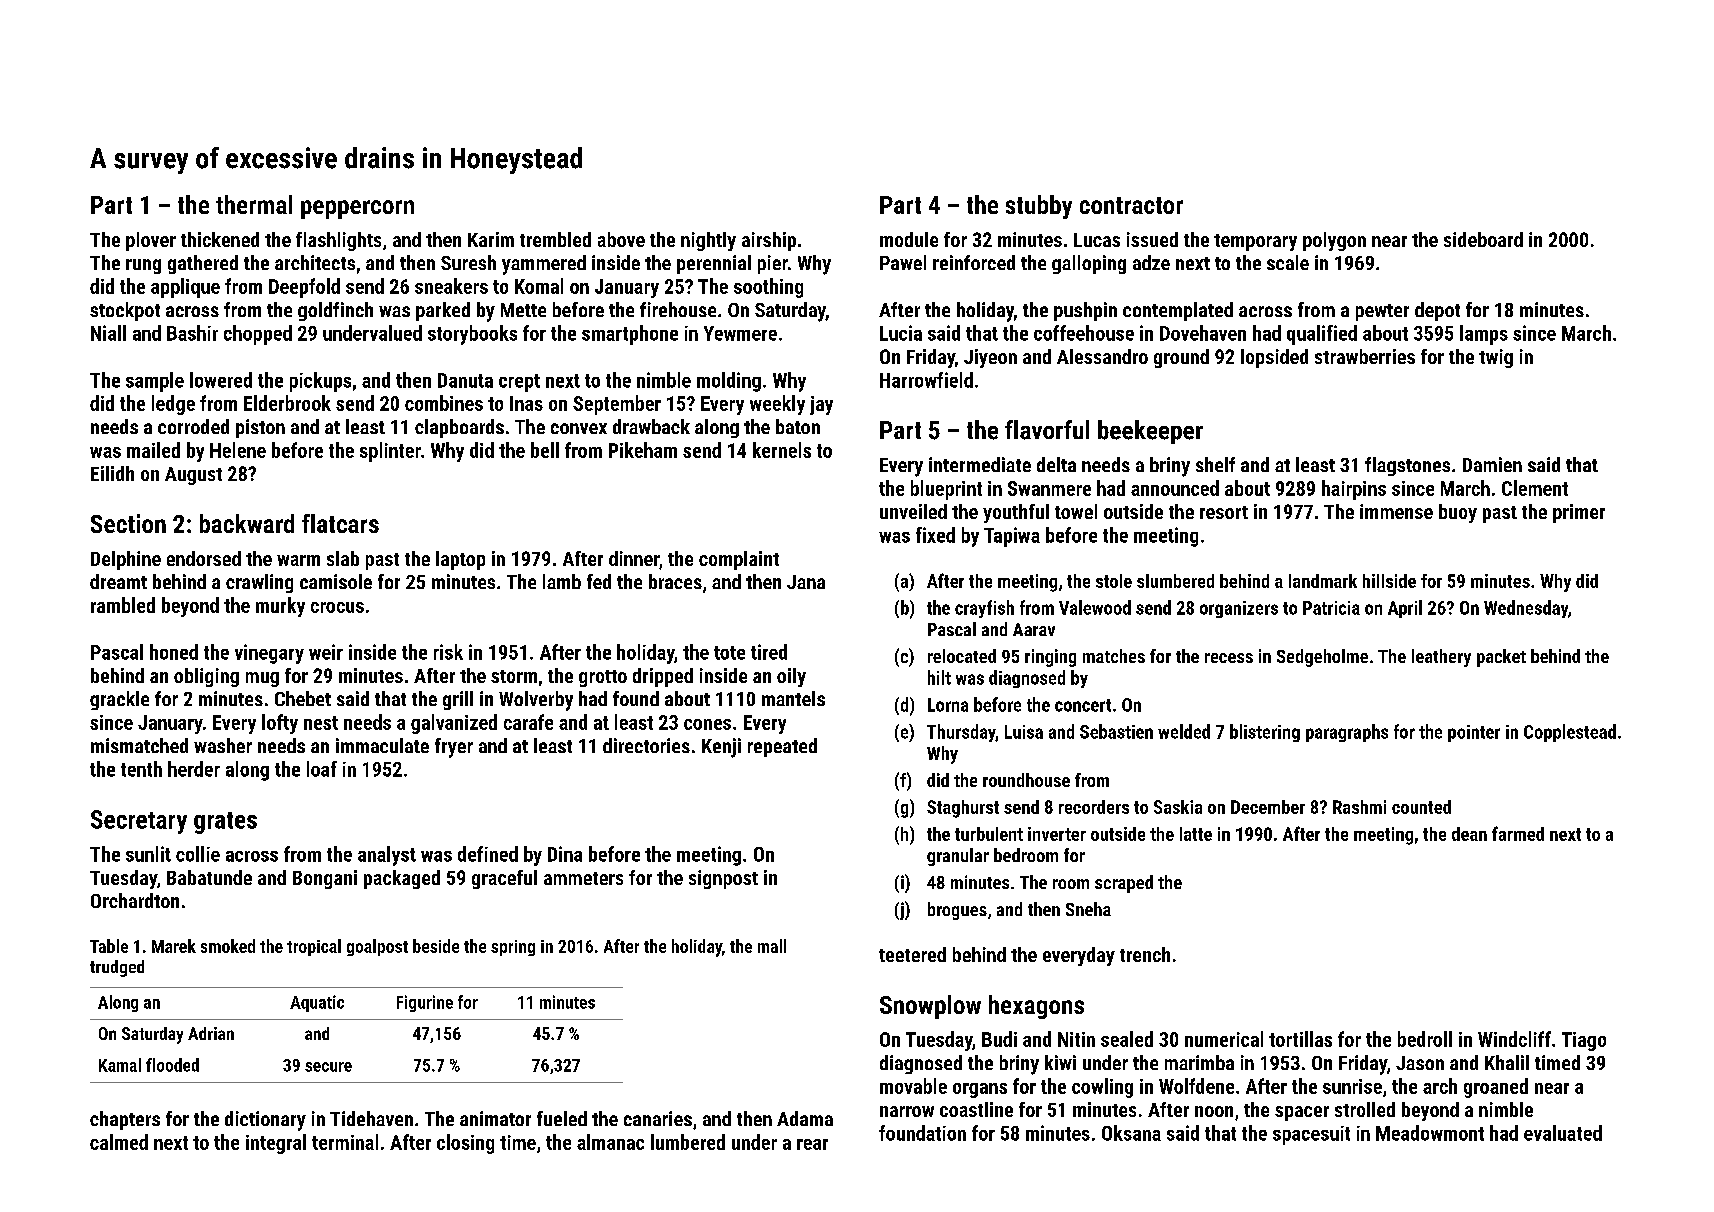 This page has width=1714, height=1212. What do you see at coordinates (729, 653) in the page?
I see `tote` at bounding box center [729, 653].
